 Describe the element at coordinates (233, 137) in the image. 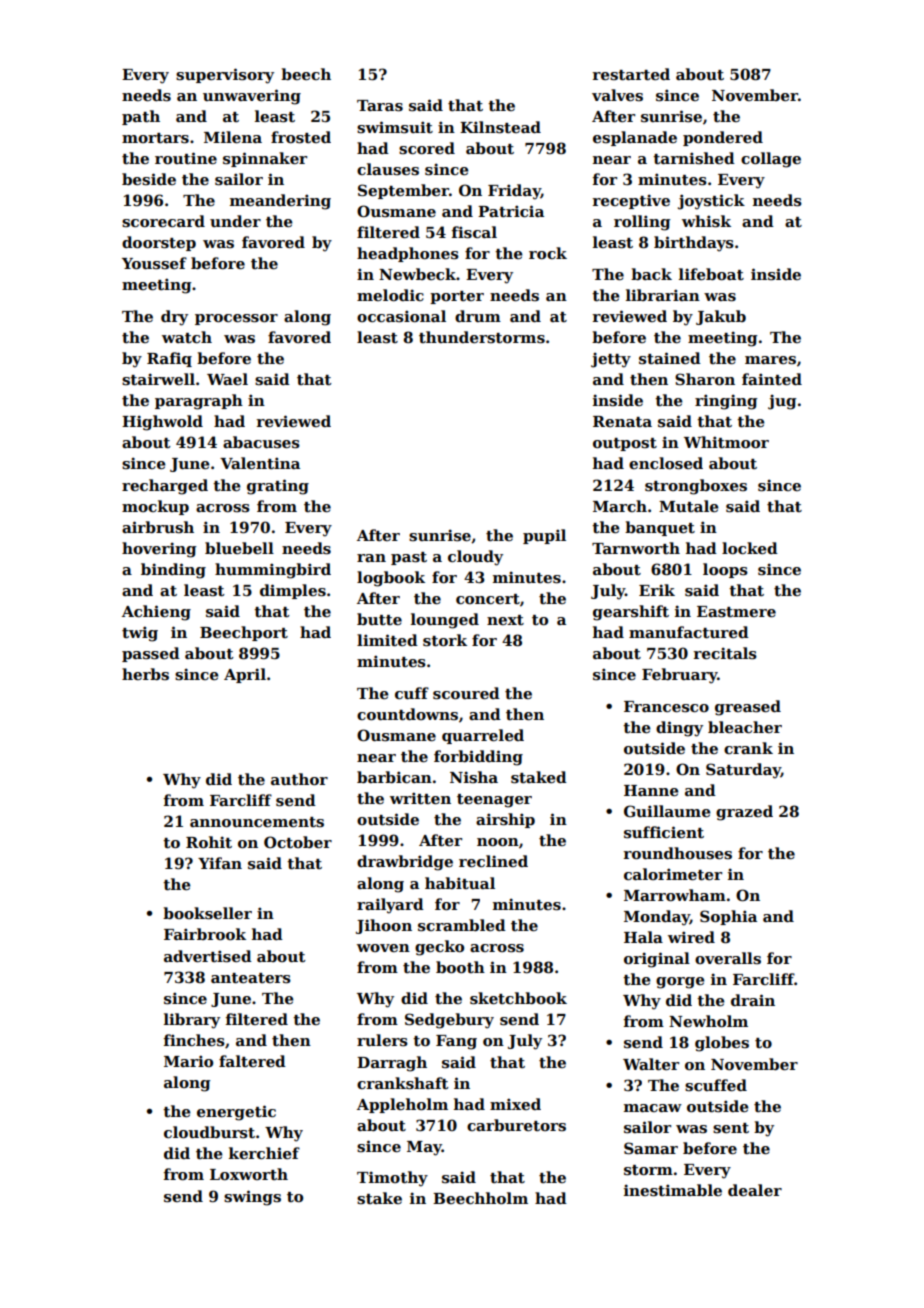

I see `Milena` at that location.
